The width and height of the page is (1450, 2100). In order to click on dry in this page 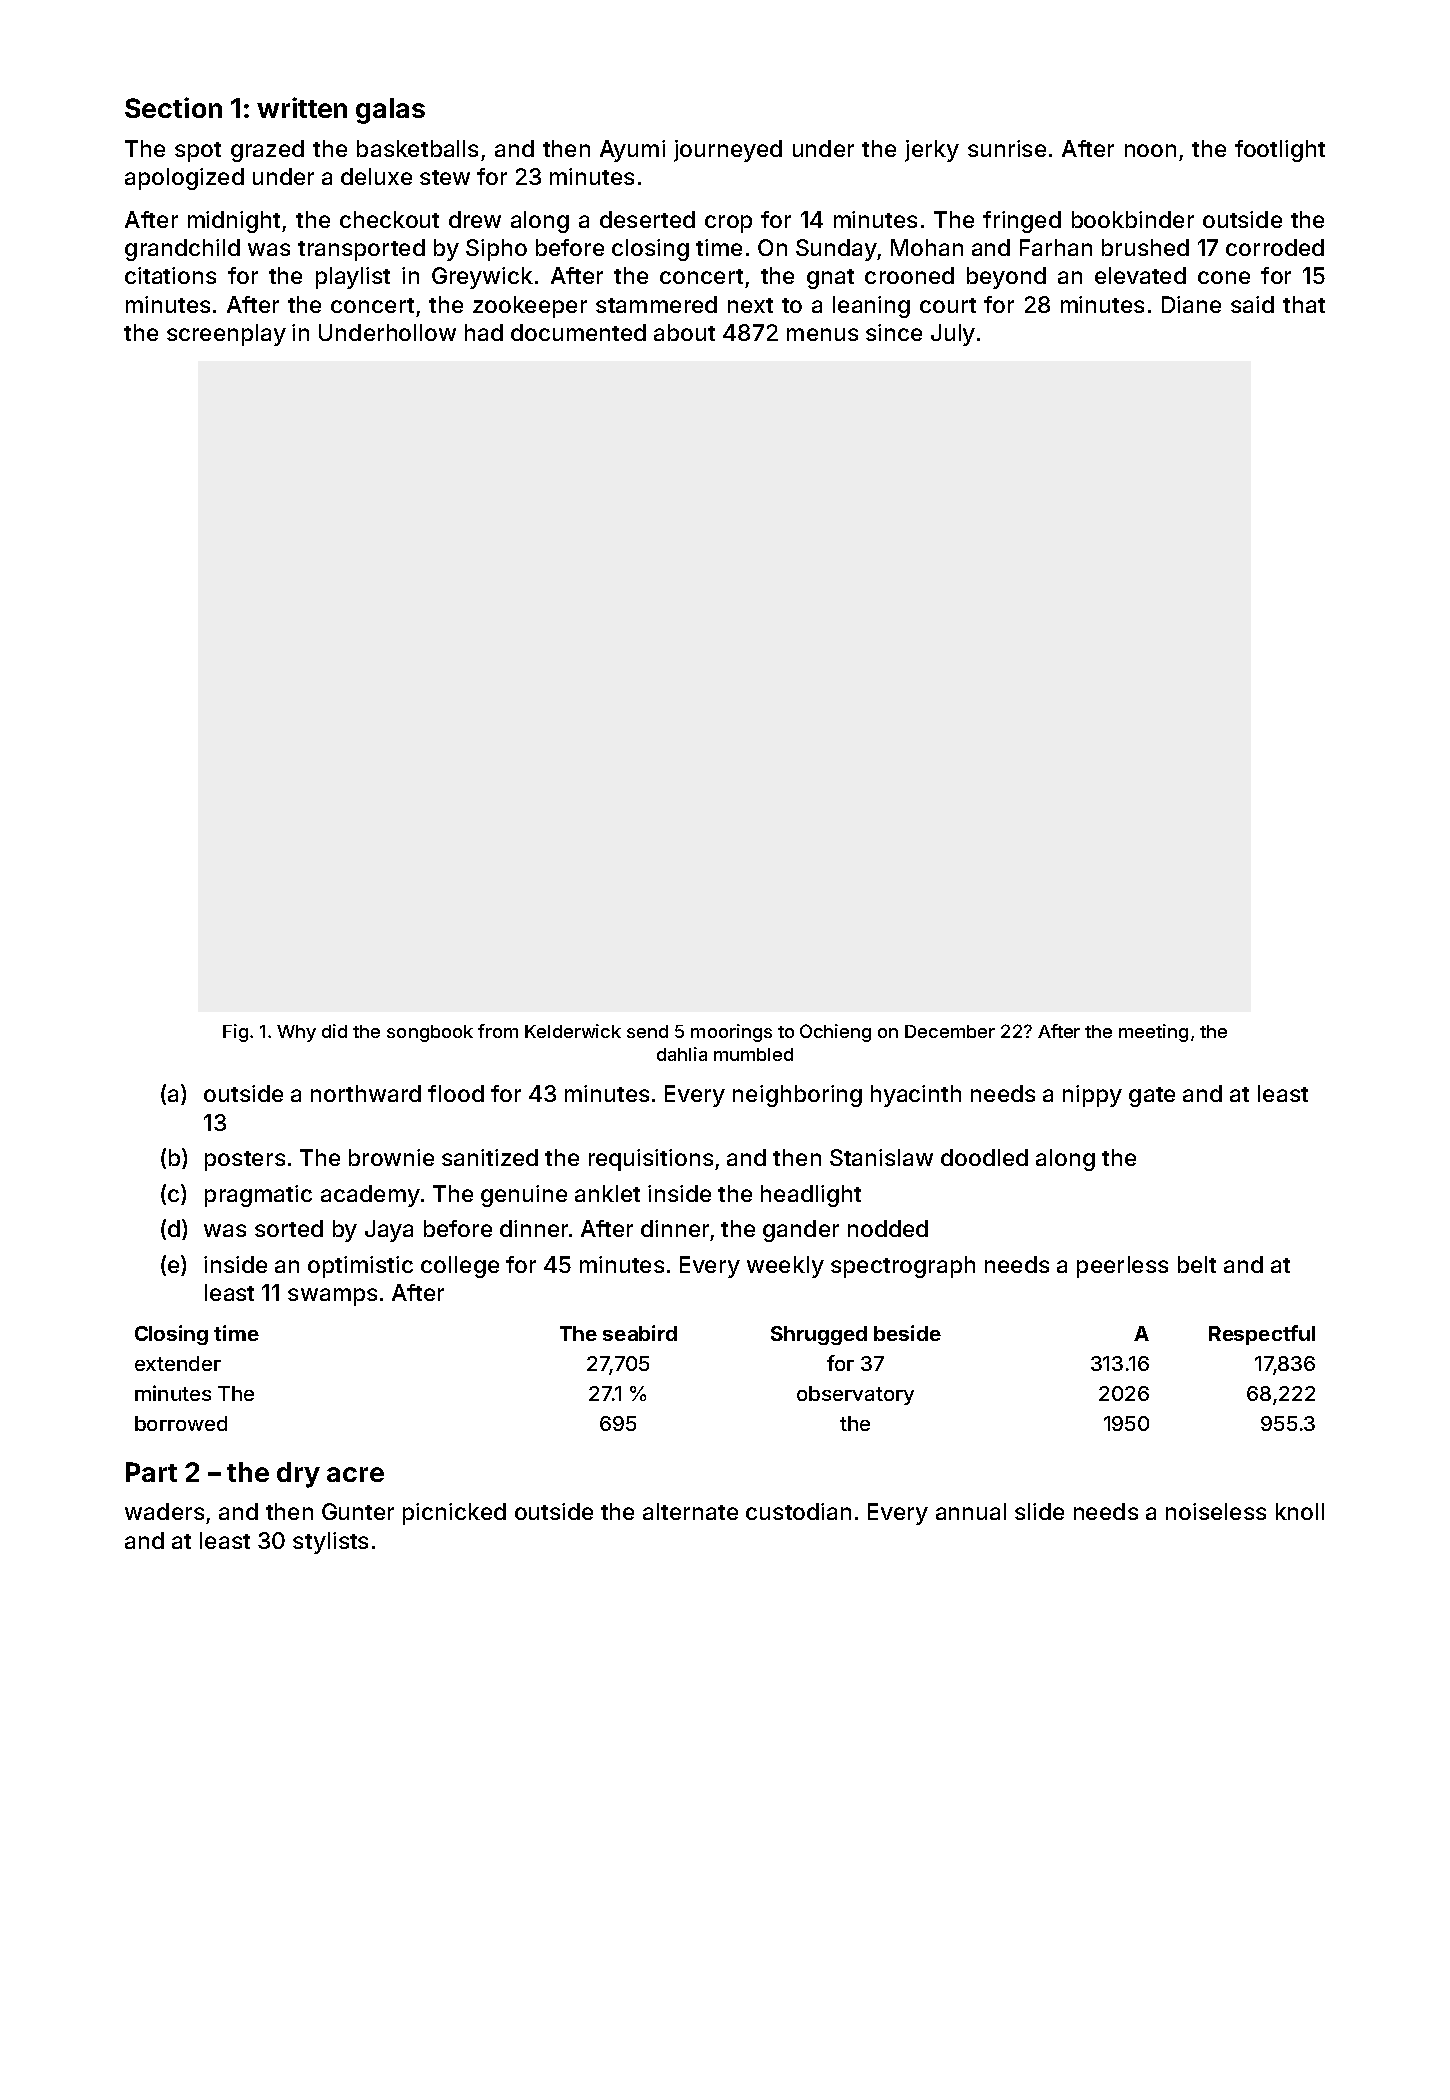, I will do `click(298, 1475)`.
